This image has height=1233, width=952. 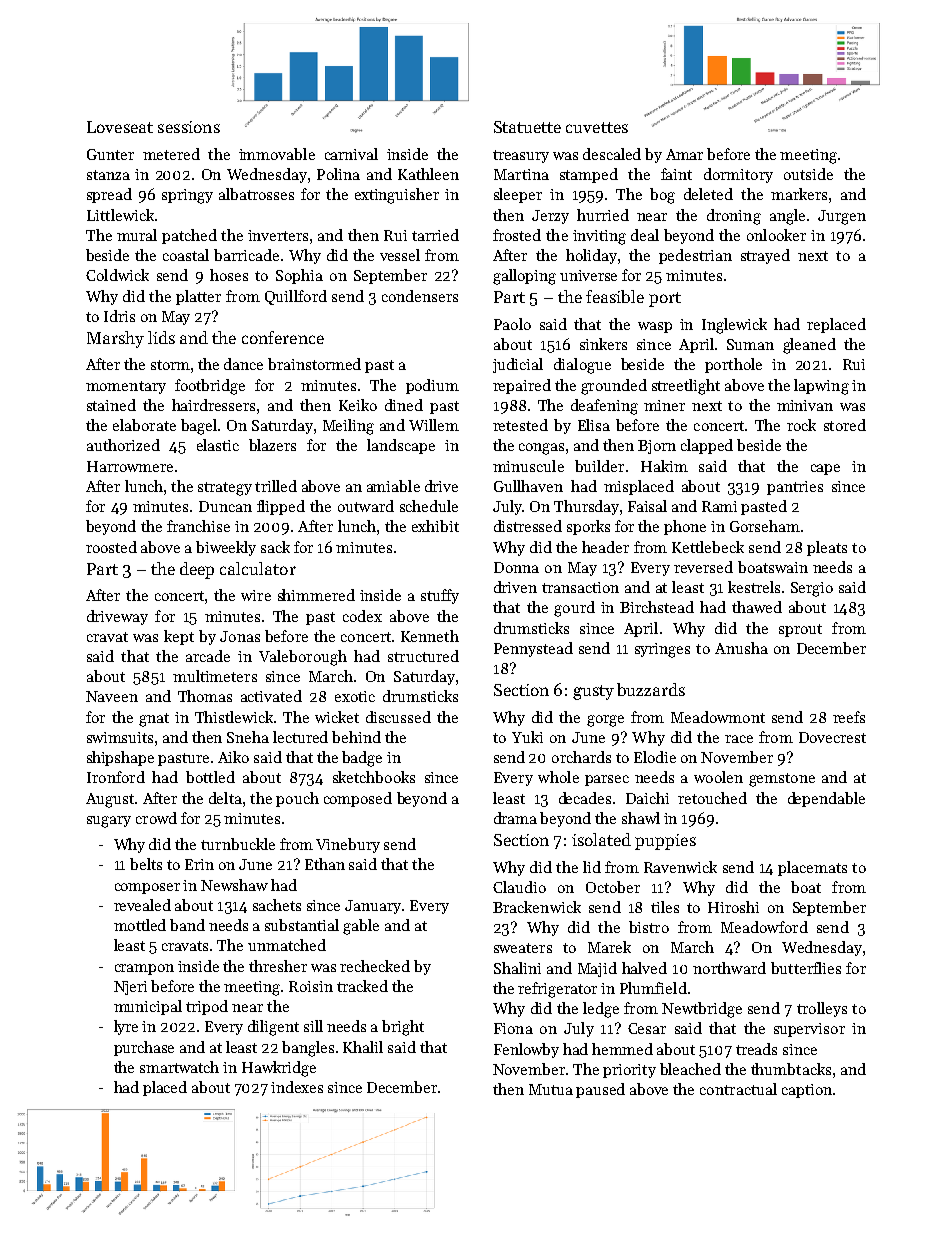 What do you see at coordinates (179, 1067) in the image?
I see `smartwatch` at bounding box center [179, 1067].
